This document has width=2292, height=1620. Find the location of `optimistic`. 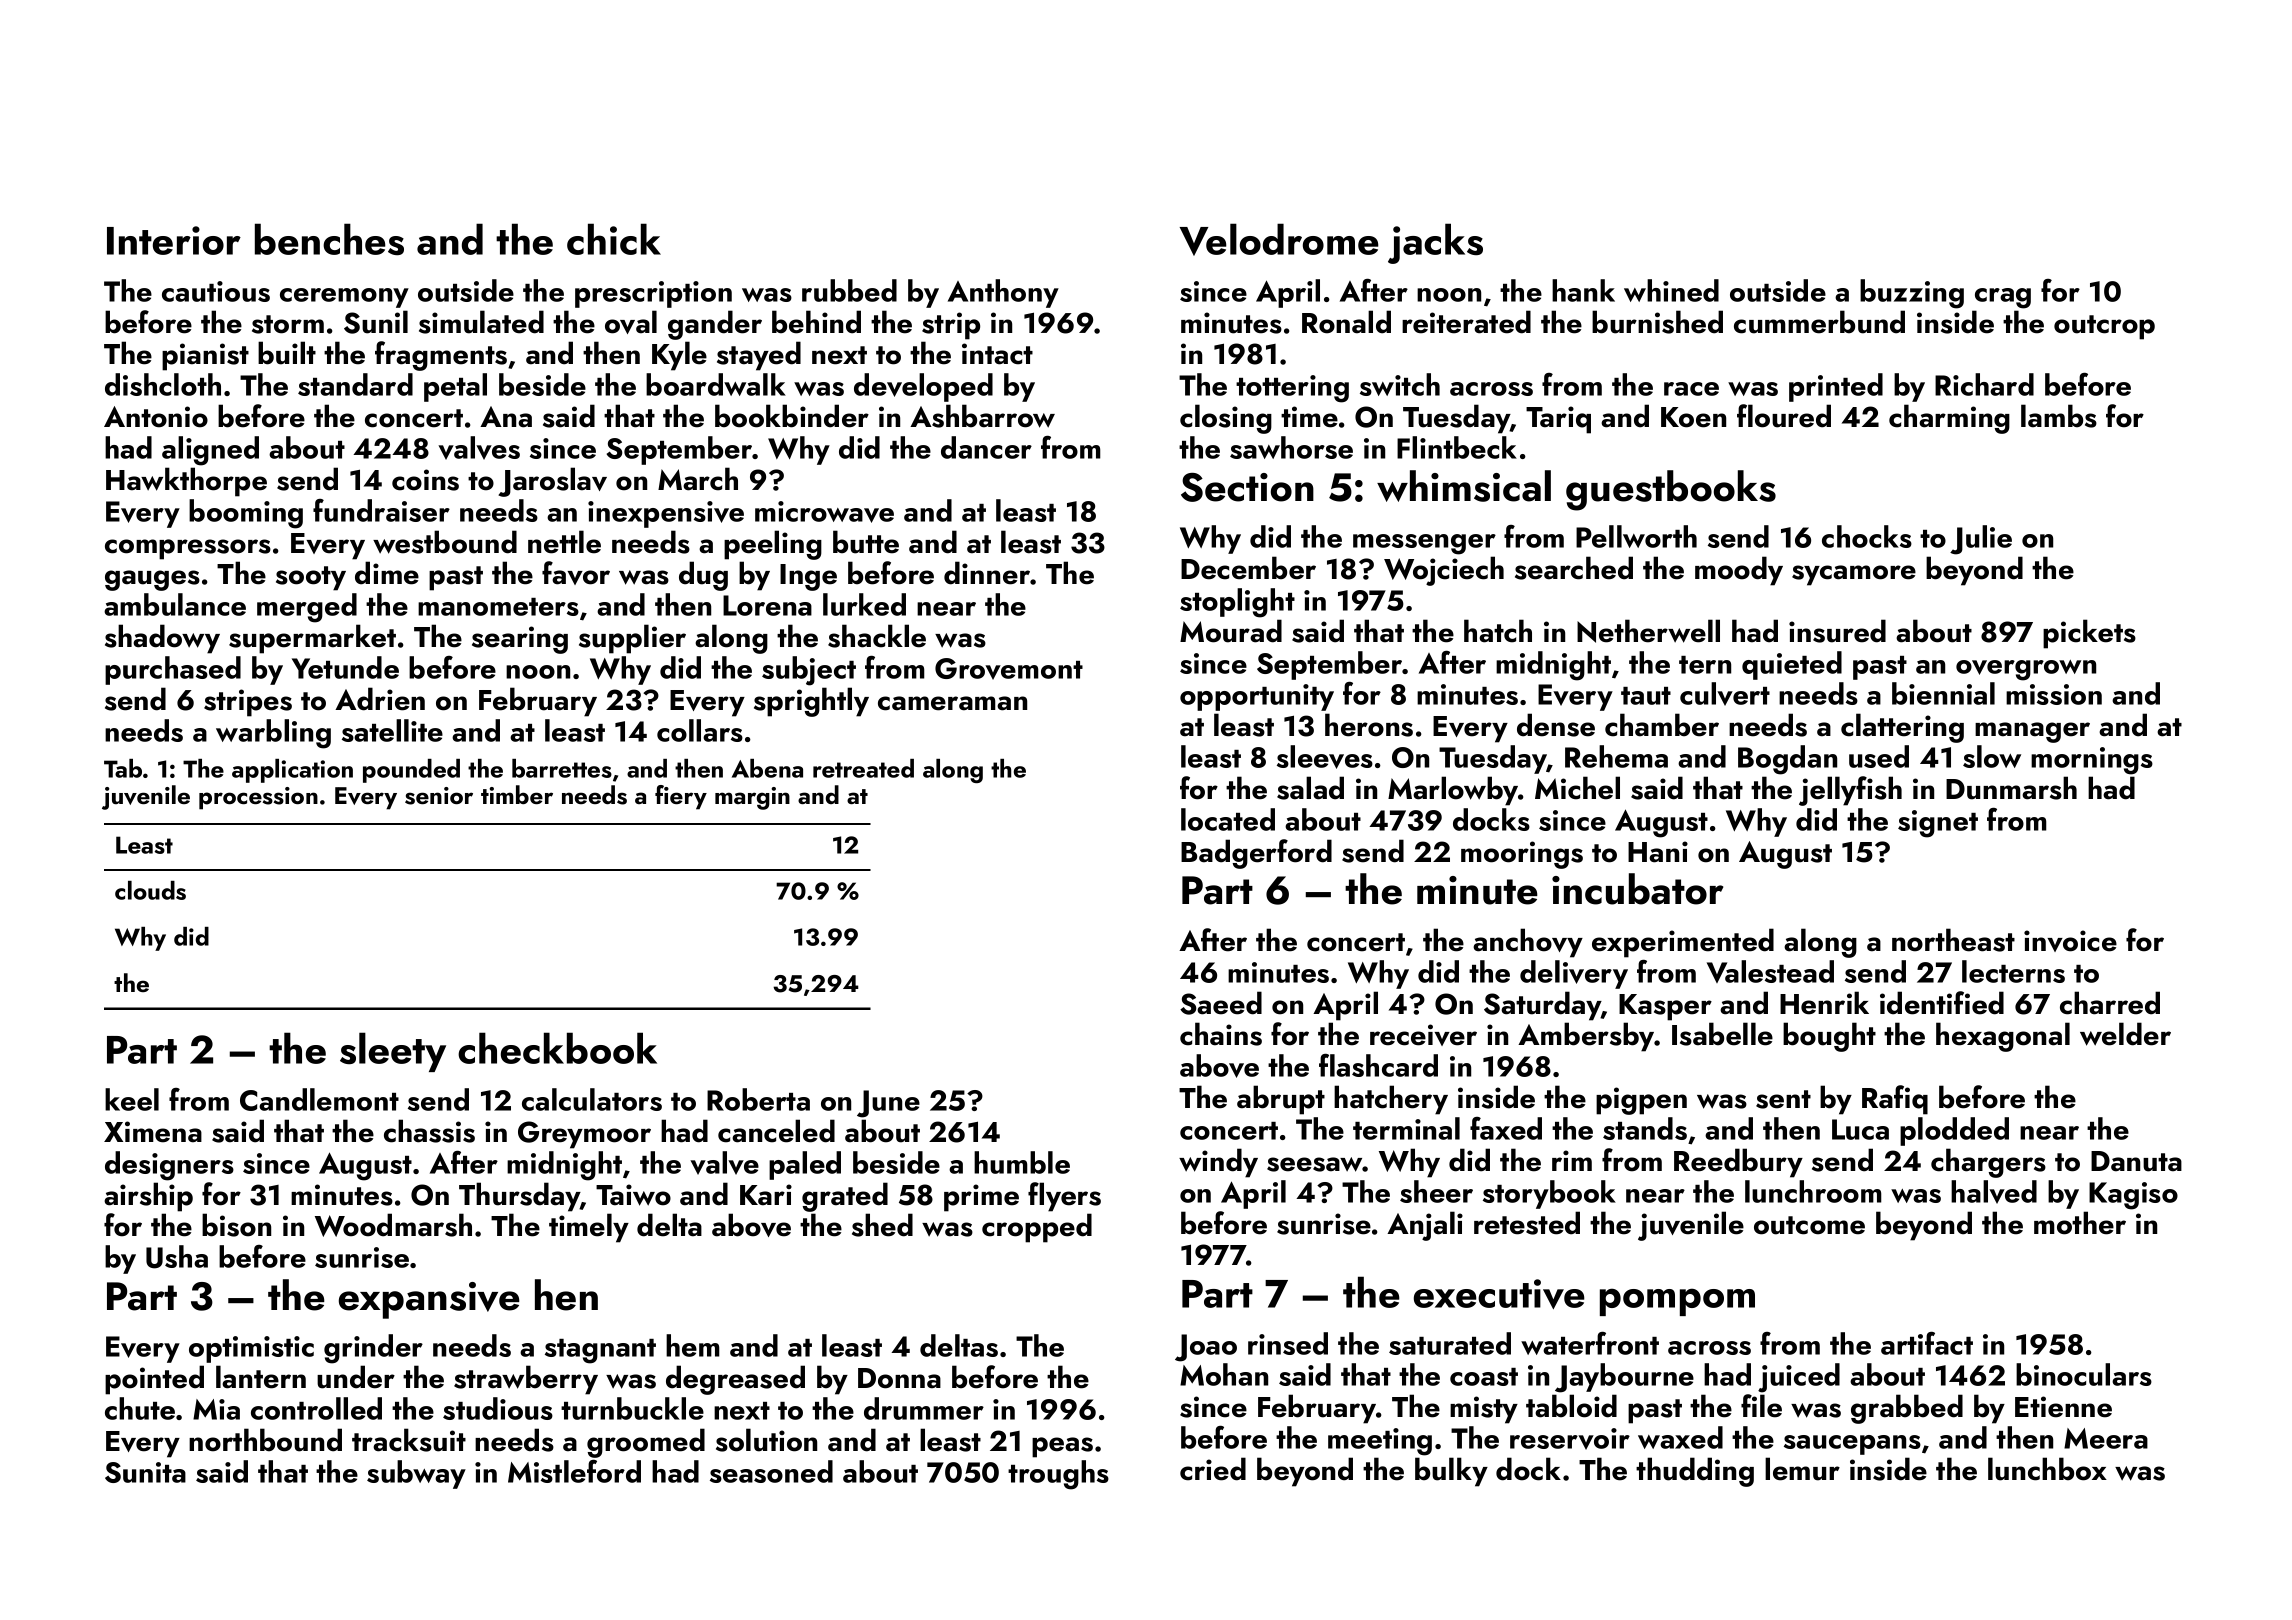

optimistic is located at coordinates (251, 1349).
